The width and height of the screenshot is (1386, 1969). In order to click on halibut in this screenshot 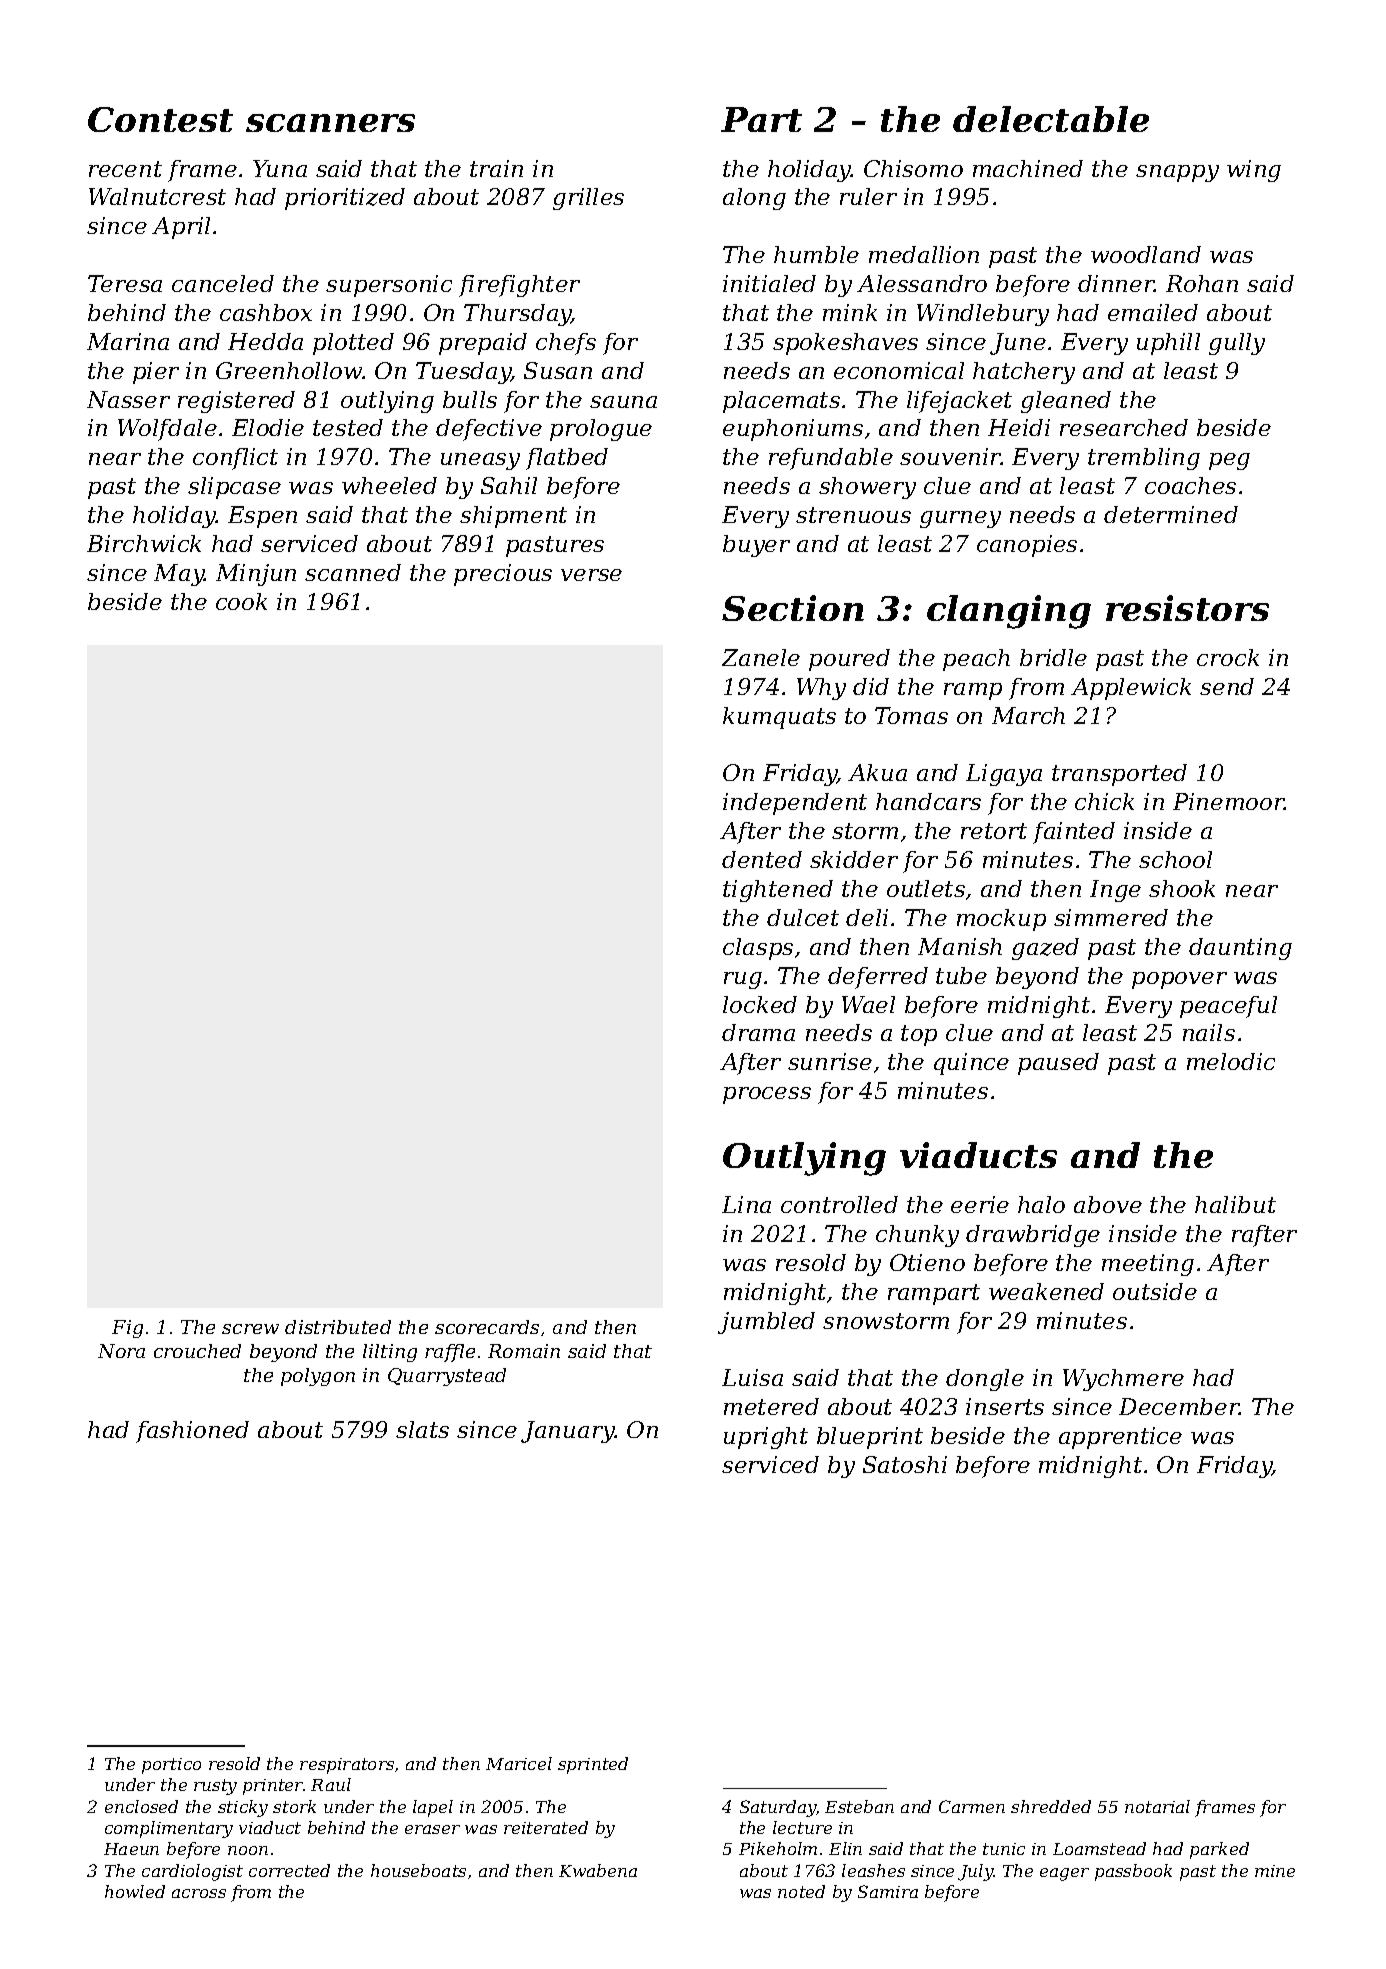, I will do `click(1235, 1204)`.
